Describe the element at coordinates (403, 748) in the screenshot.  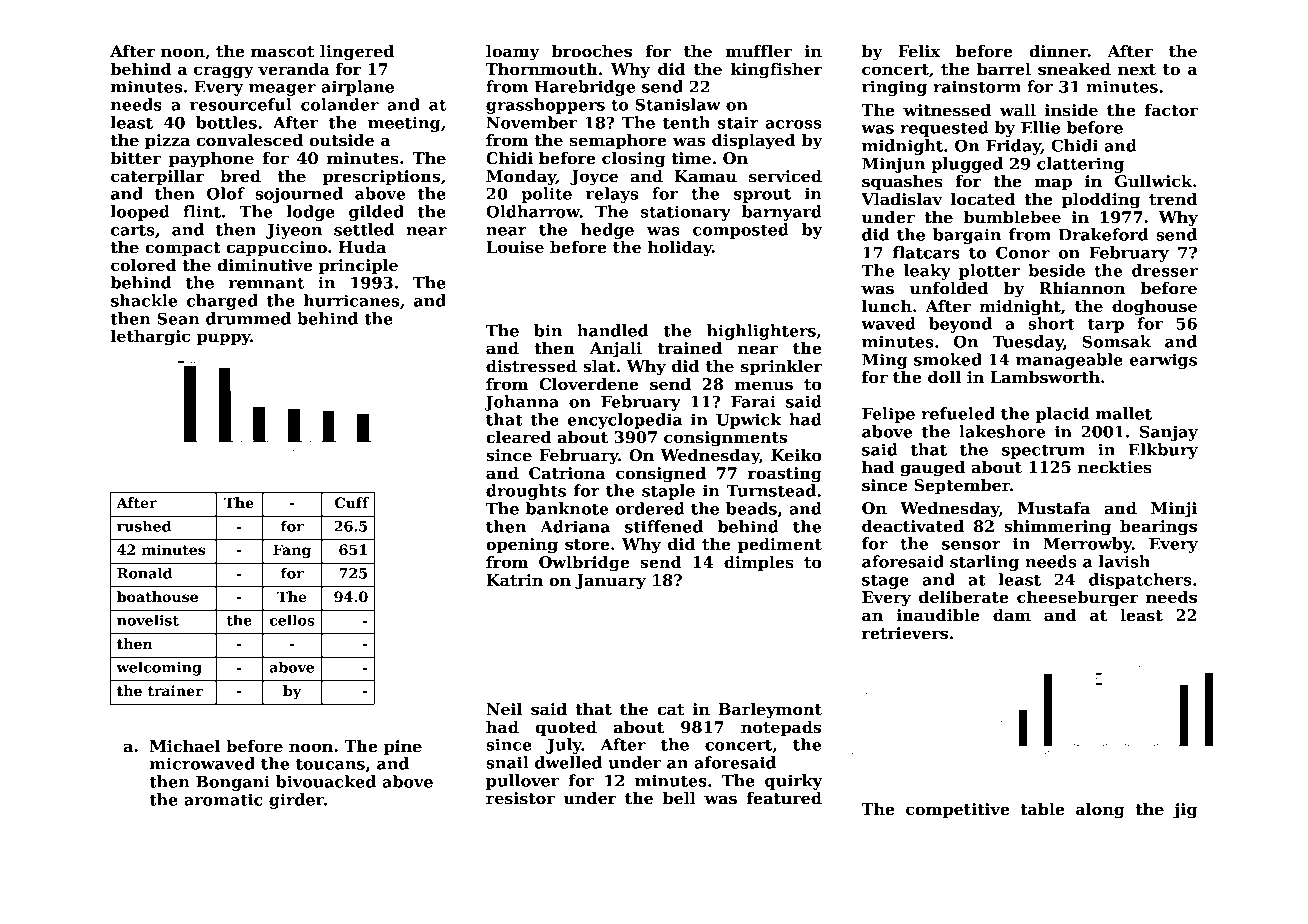
I see `pine` at that location.
